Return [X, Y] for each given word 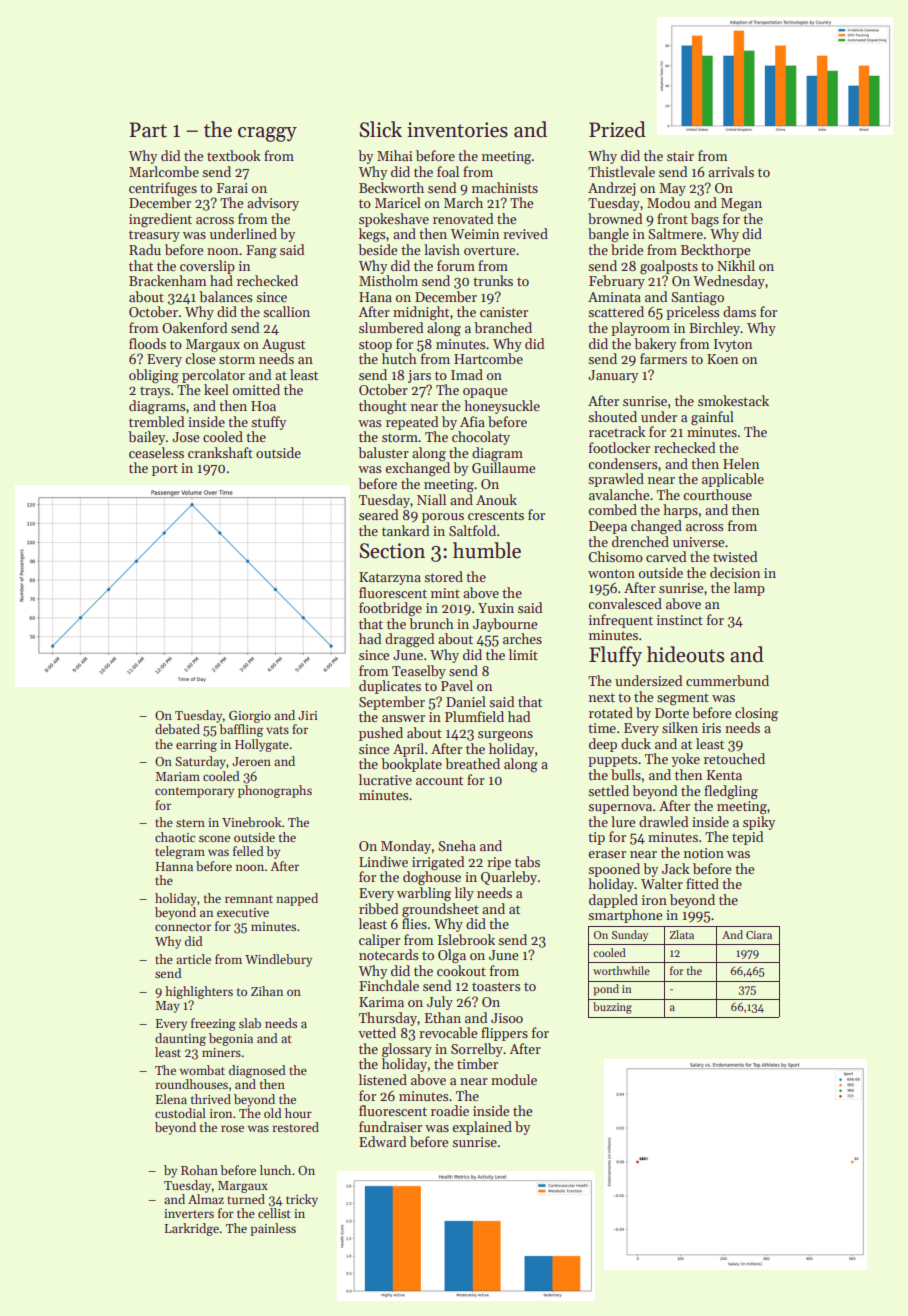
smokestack [733, 400]
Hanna [174, 866]
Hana [375, 297]
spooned [614, 870]
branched [503, 327]
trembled [156, 421]
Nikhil [736, 265]
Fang [261, 252]
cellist [274, 1213]
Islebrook [466, 939]
